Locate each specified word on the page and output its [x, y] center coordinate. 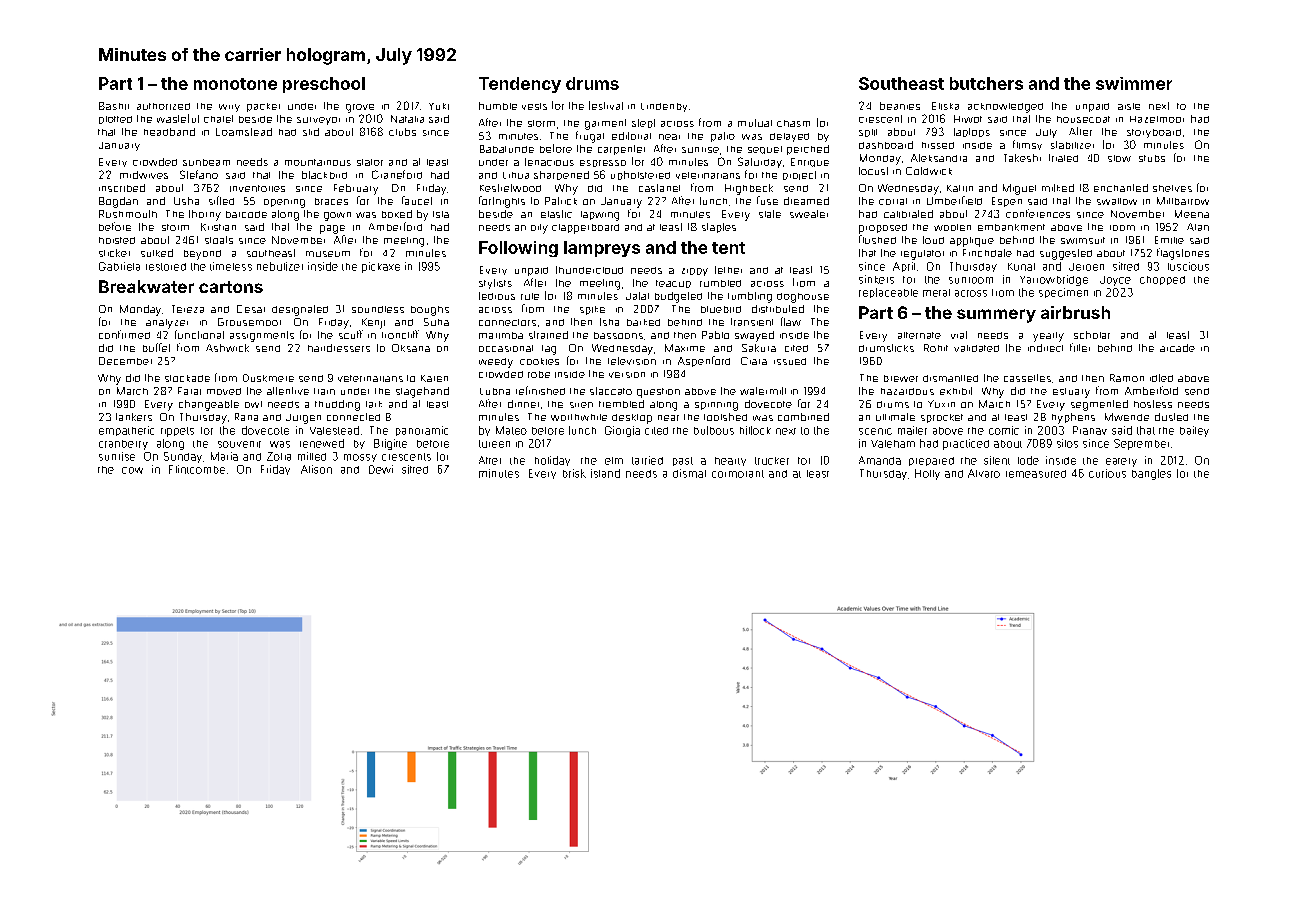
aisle [1129, 106]
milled [312, 456]
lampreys [602, 249]
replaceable [888, 293]
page [332, 229]
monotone [235, 84]
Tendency [520, 85]
